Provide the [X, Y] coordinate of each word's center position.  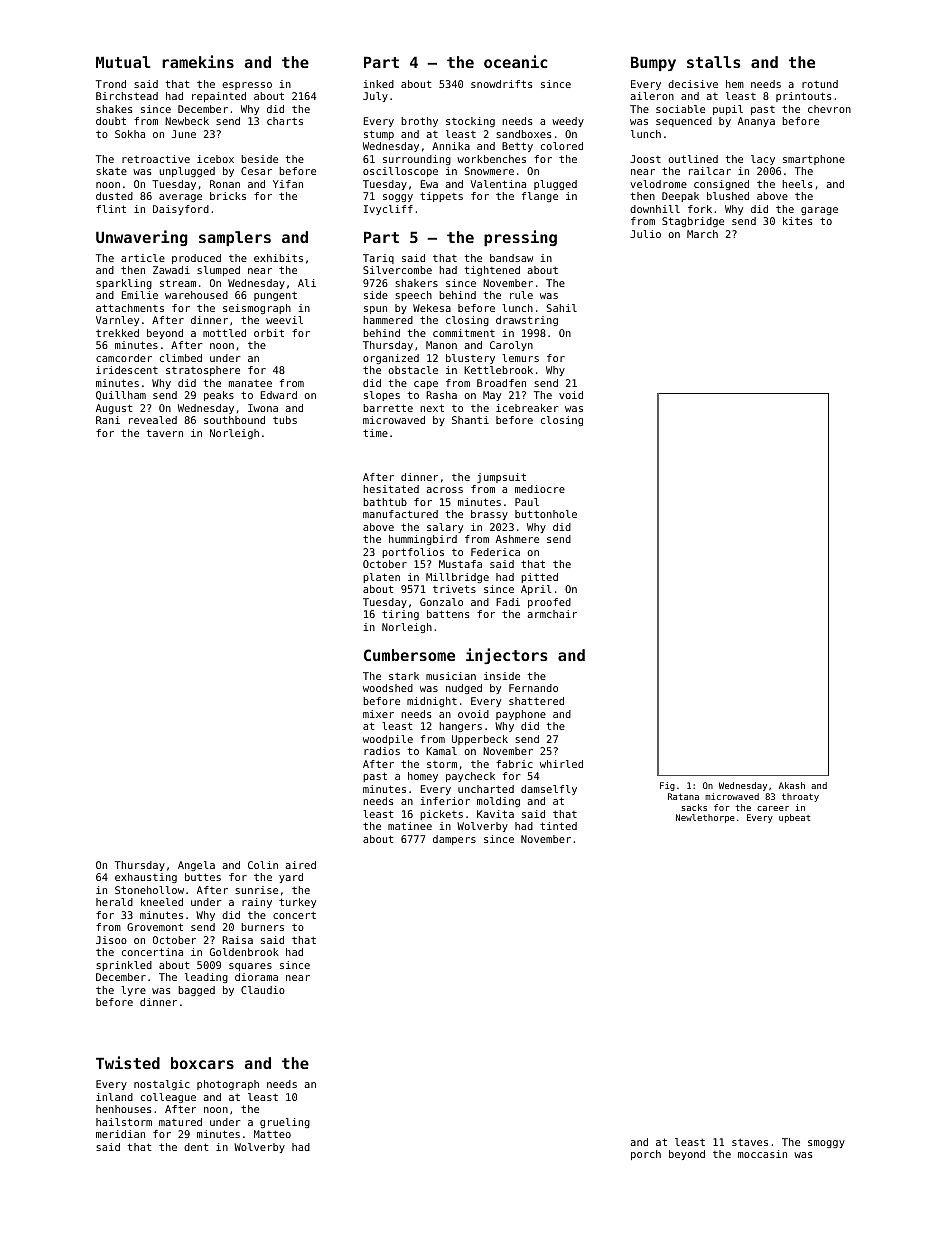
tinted [558, 826]
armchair [552, 614]
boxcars [202, 1063]
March [702, 234]
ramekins [198, 61]
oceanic [515, 61]
